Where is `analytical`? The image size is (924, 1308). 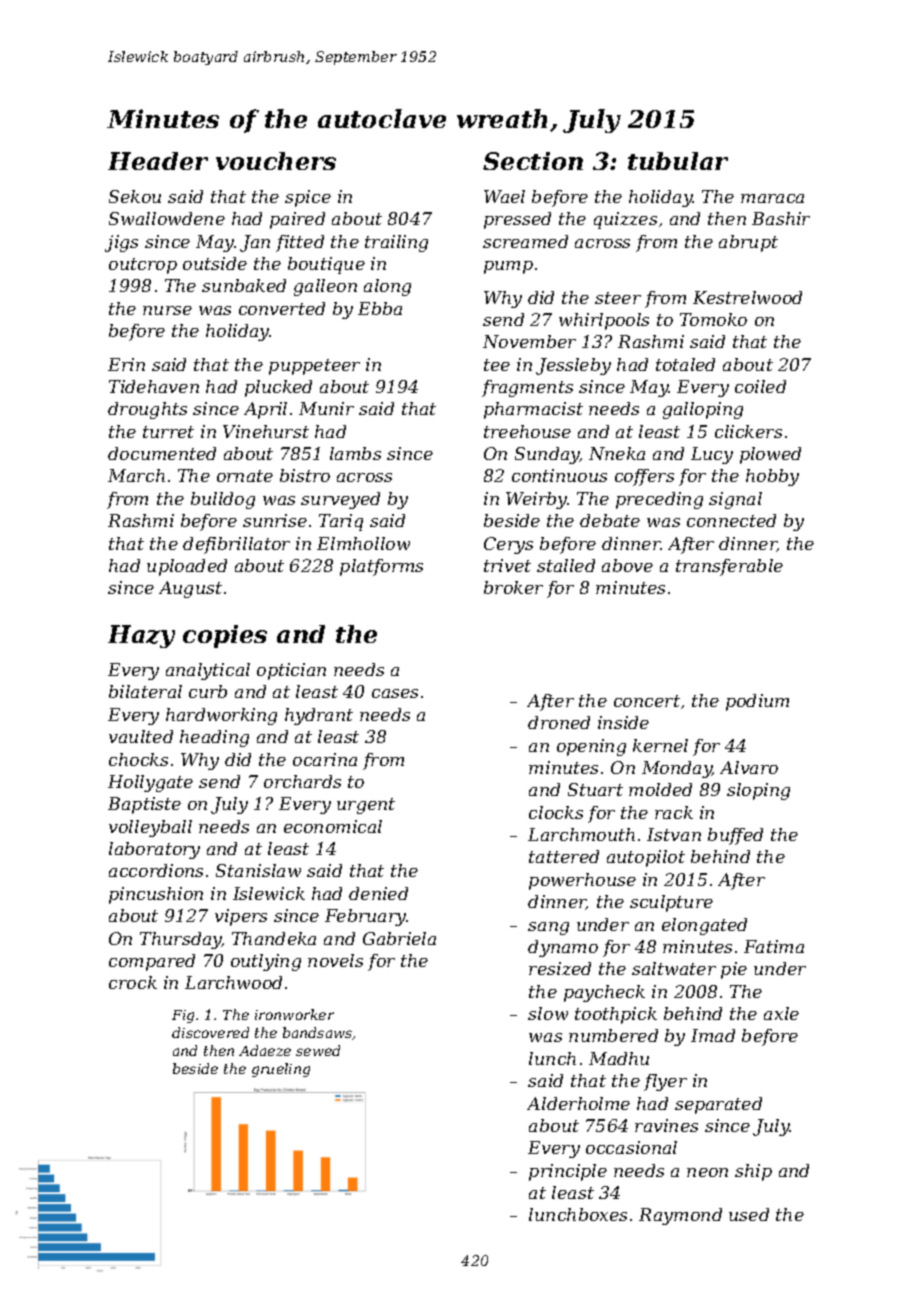
analytical is located at coordinates (208, 671).
